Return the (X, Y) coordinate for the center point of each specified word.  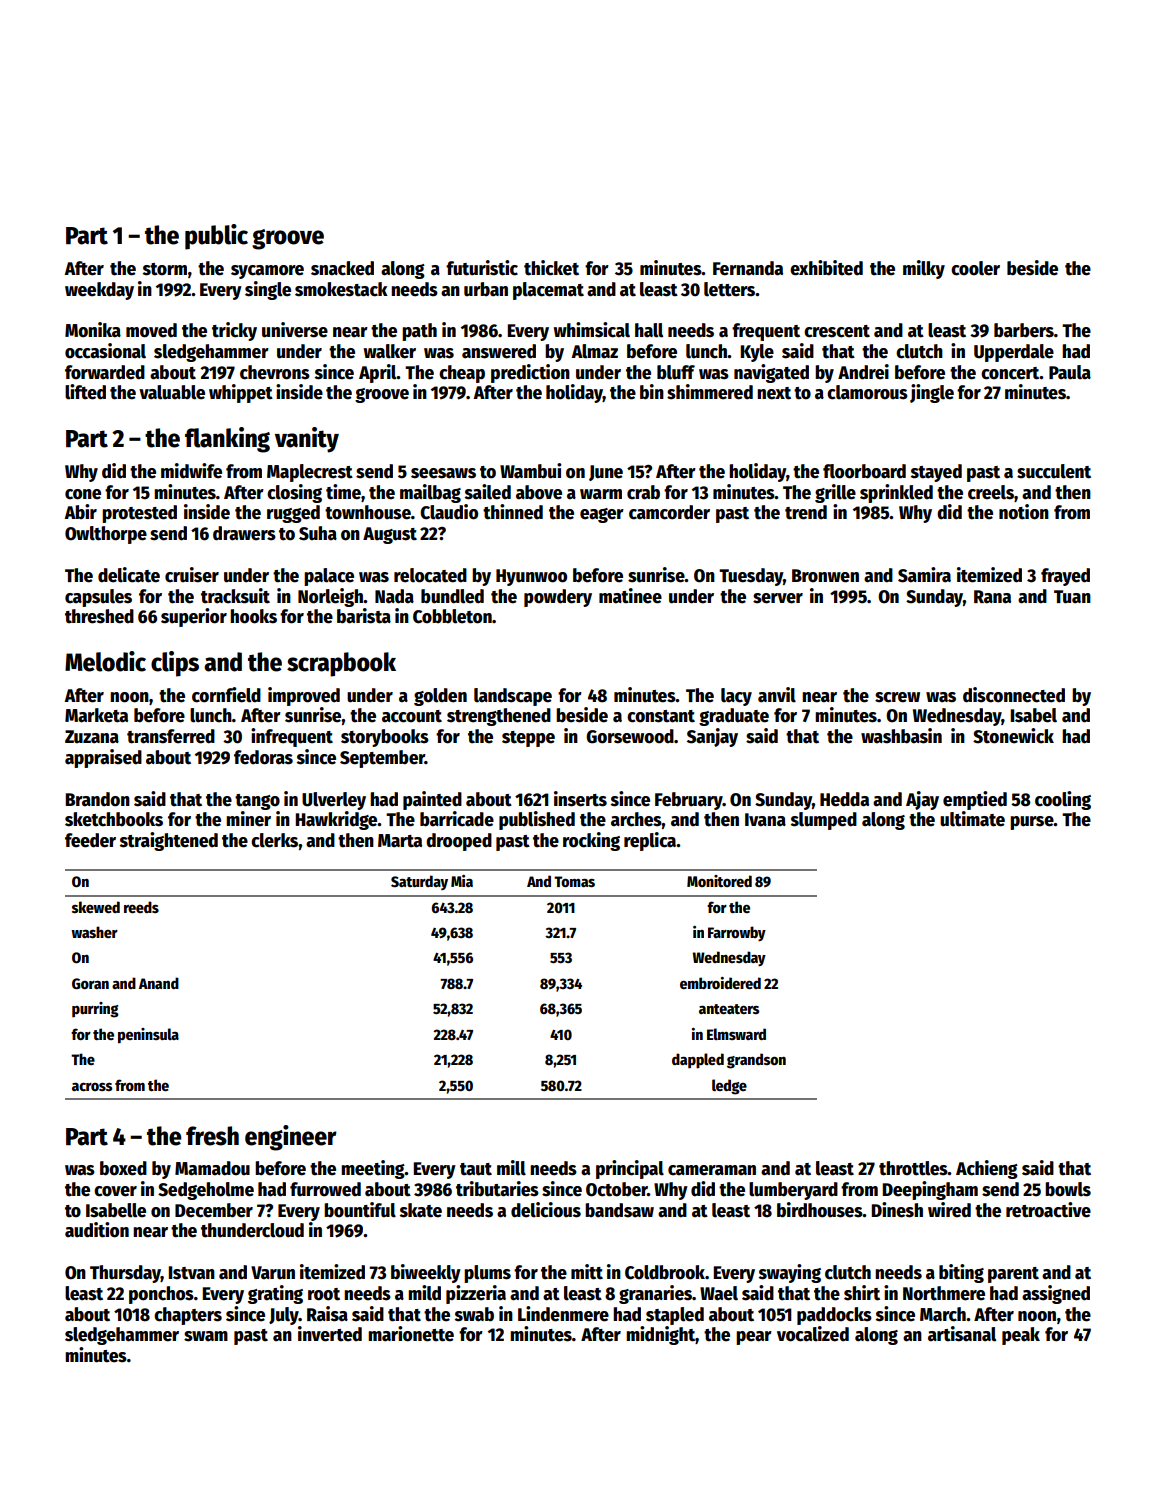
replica (650, 841)
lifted (85, 392)
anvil (777, 695)
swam (206, 1336)
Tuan (1072, 597)
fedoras (263, 757)
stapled (675, 1316)
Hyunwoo (531, 577)
